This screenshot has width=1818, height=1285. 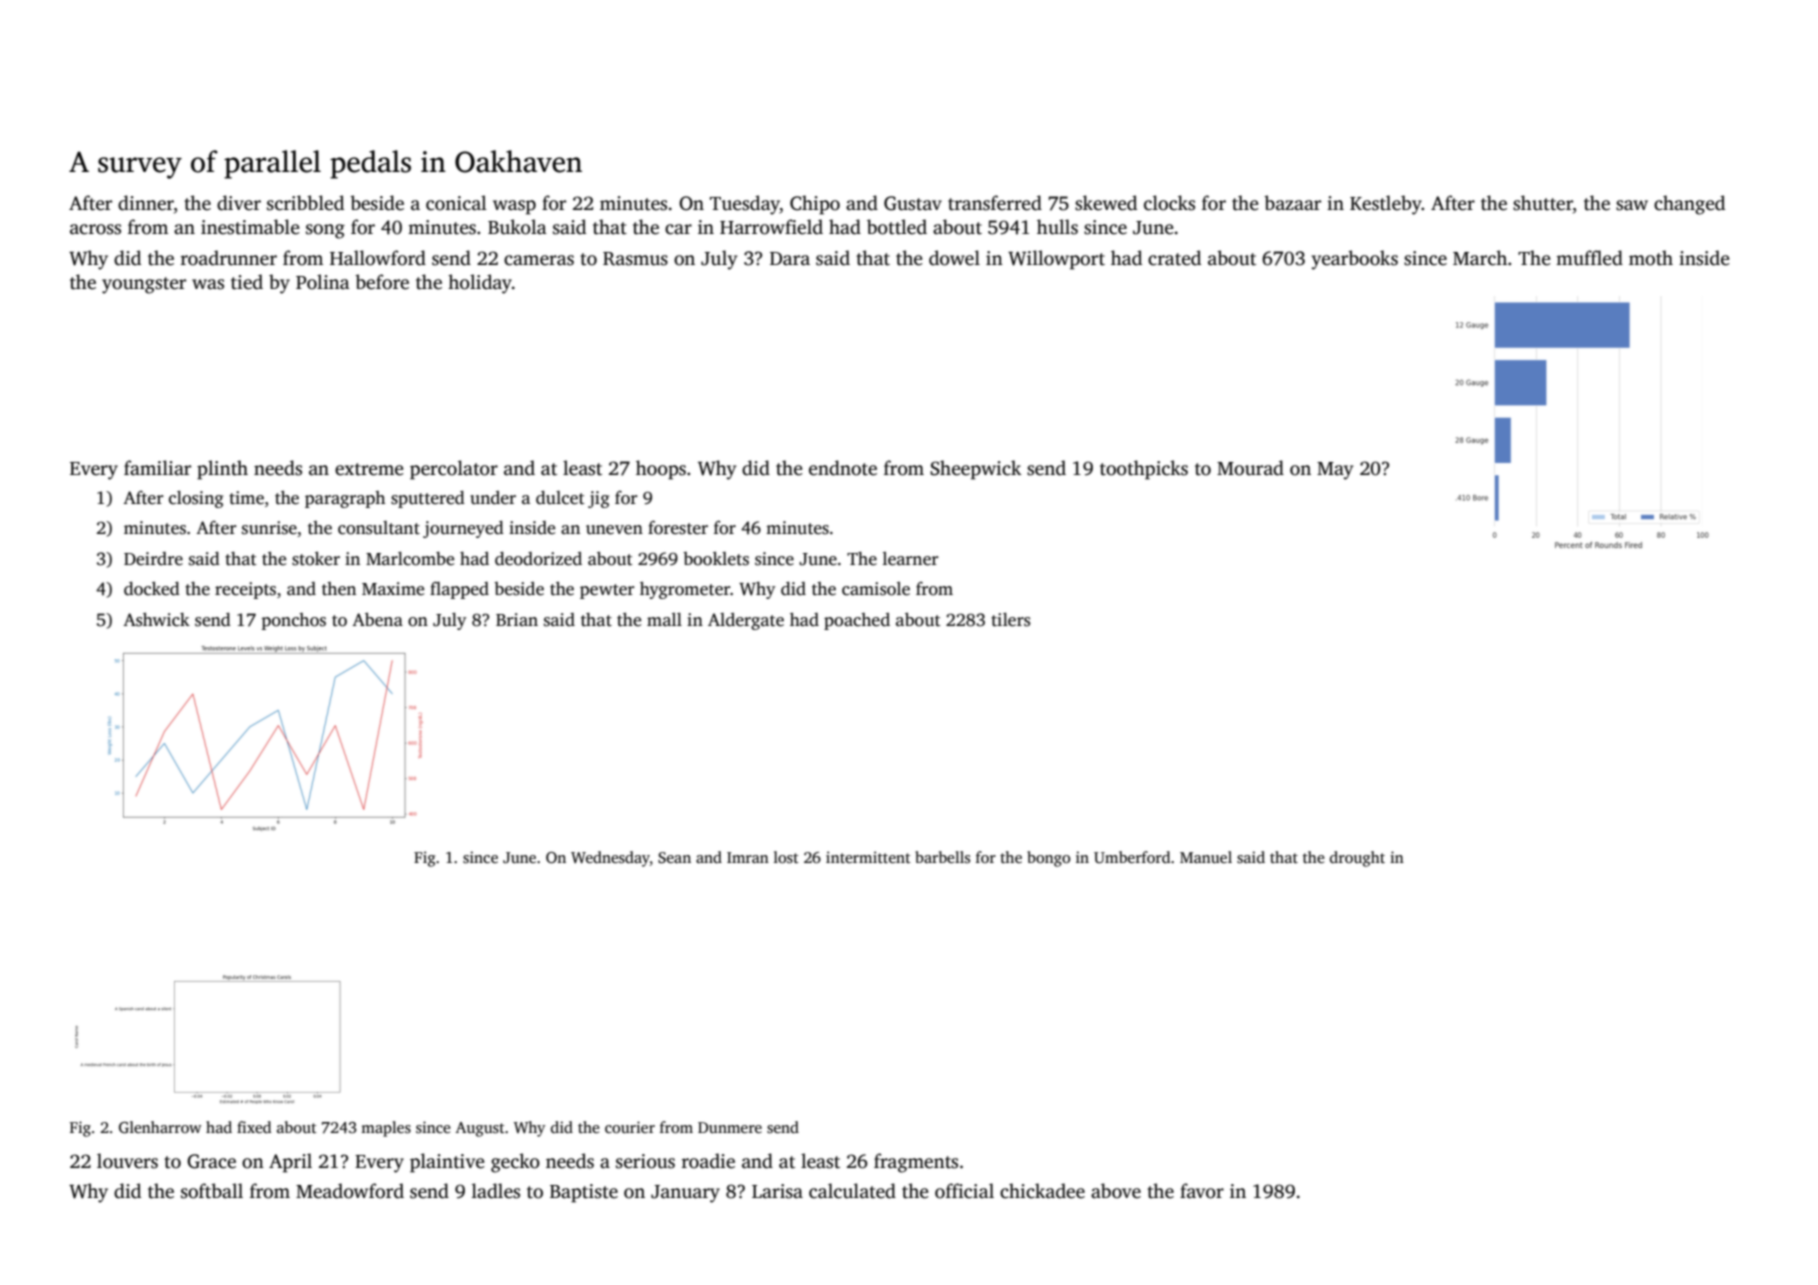 What do you see at coordinates (1250, 468) in the screenshot?
I see `Mourad` at bounding box center [1250, 468].
